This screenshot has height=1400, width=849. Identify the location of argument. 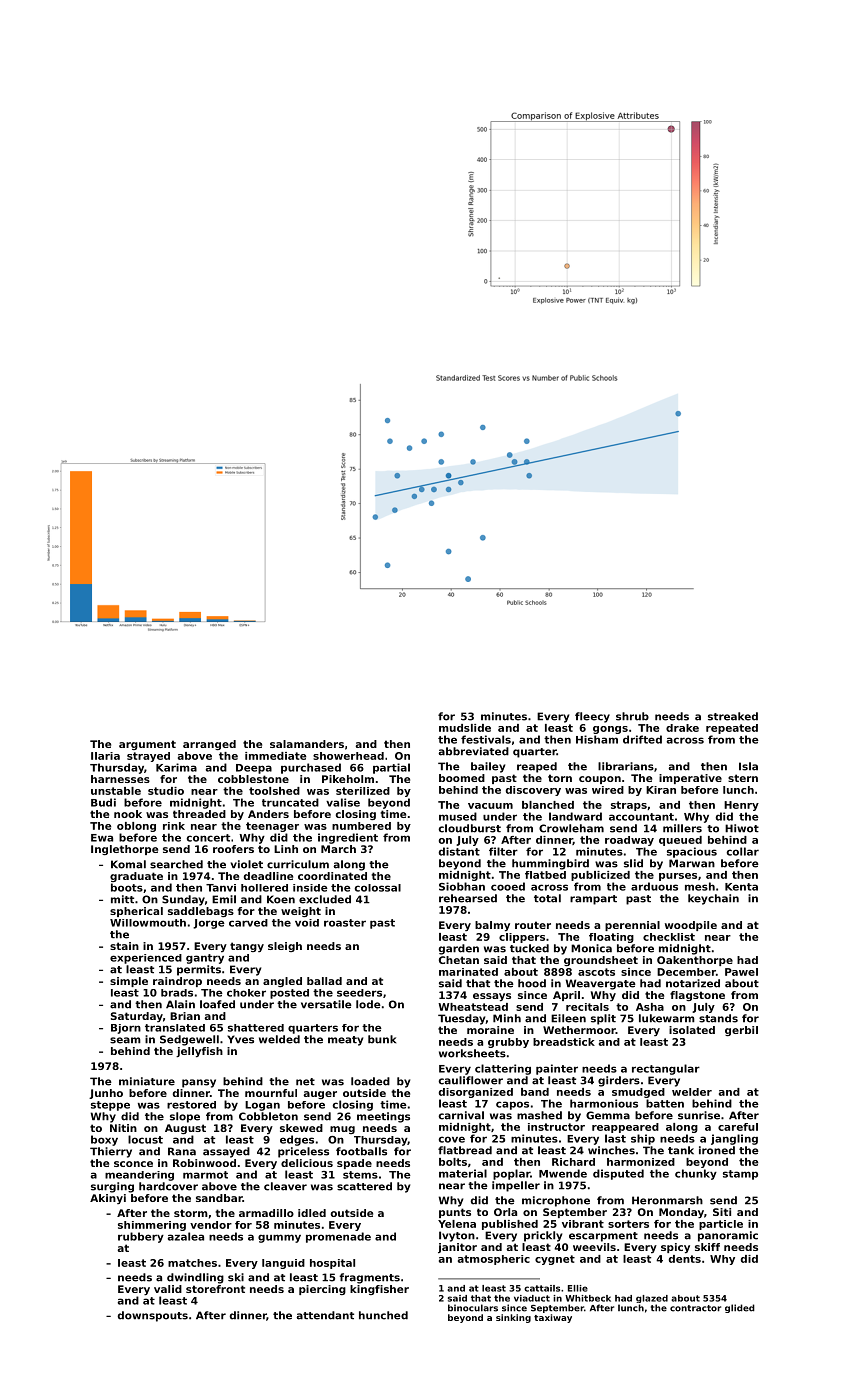
(147, 745).
